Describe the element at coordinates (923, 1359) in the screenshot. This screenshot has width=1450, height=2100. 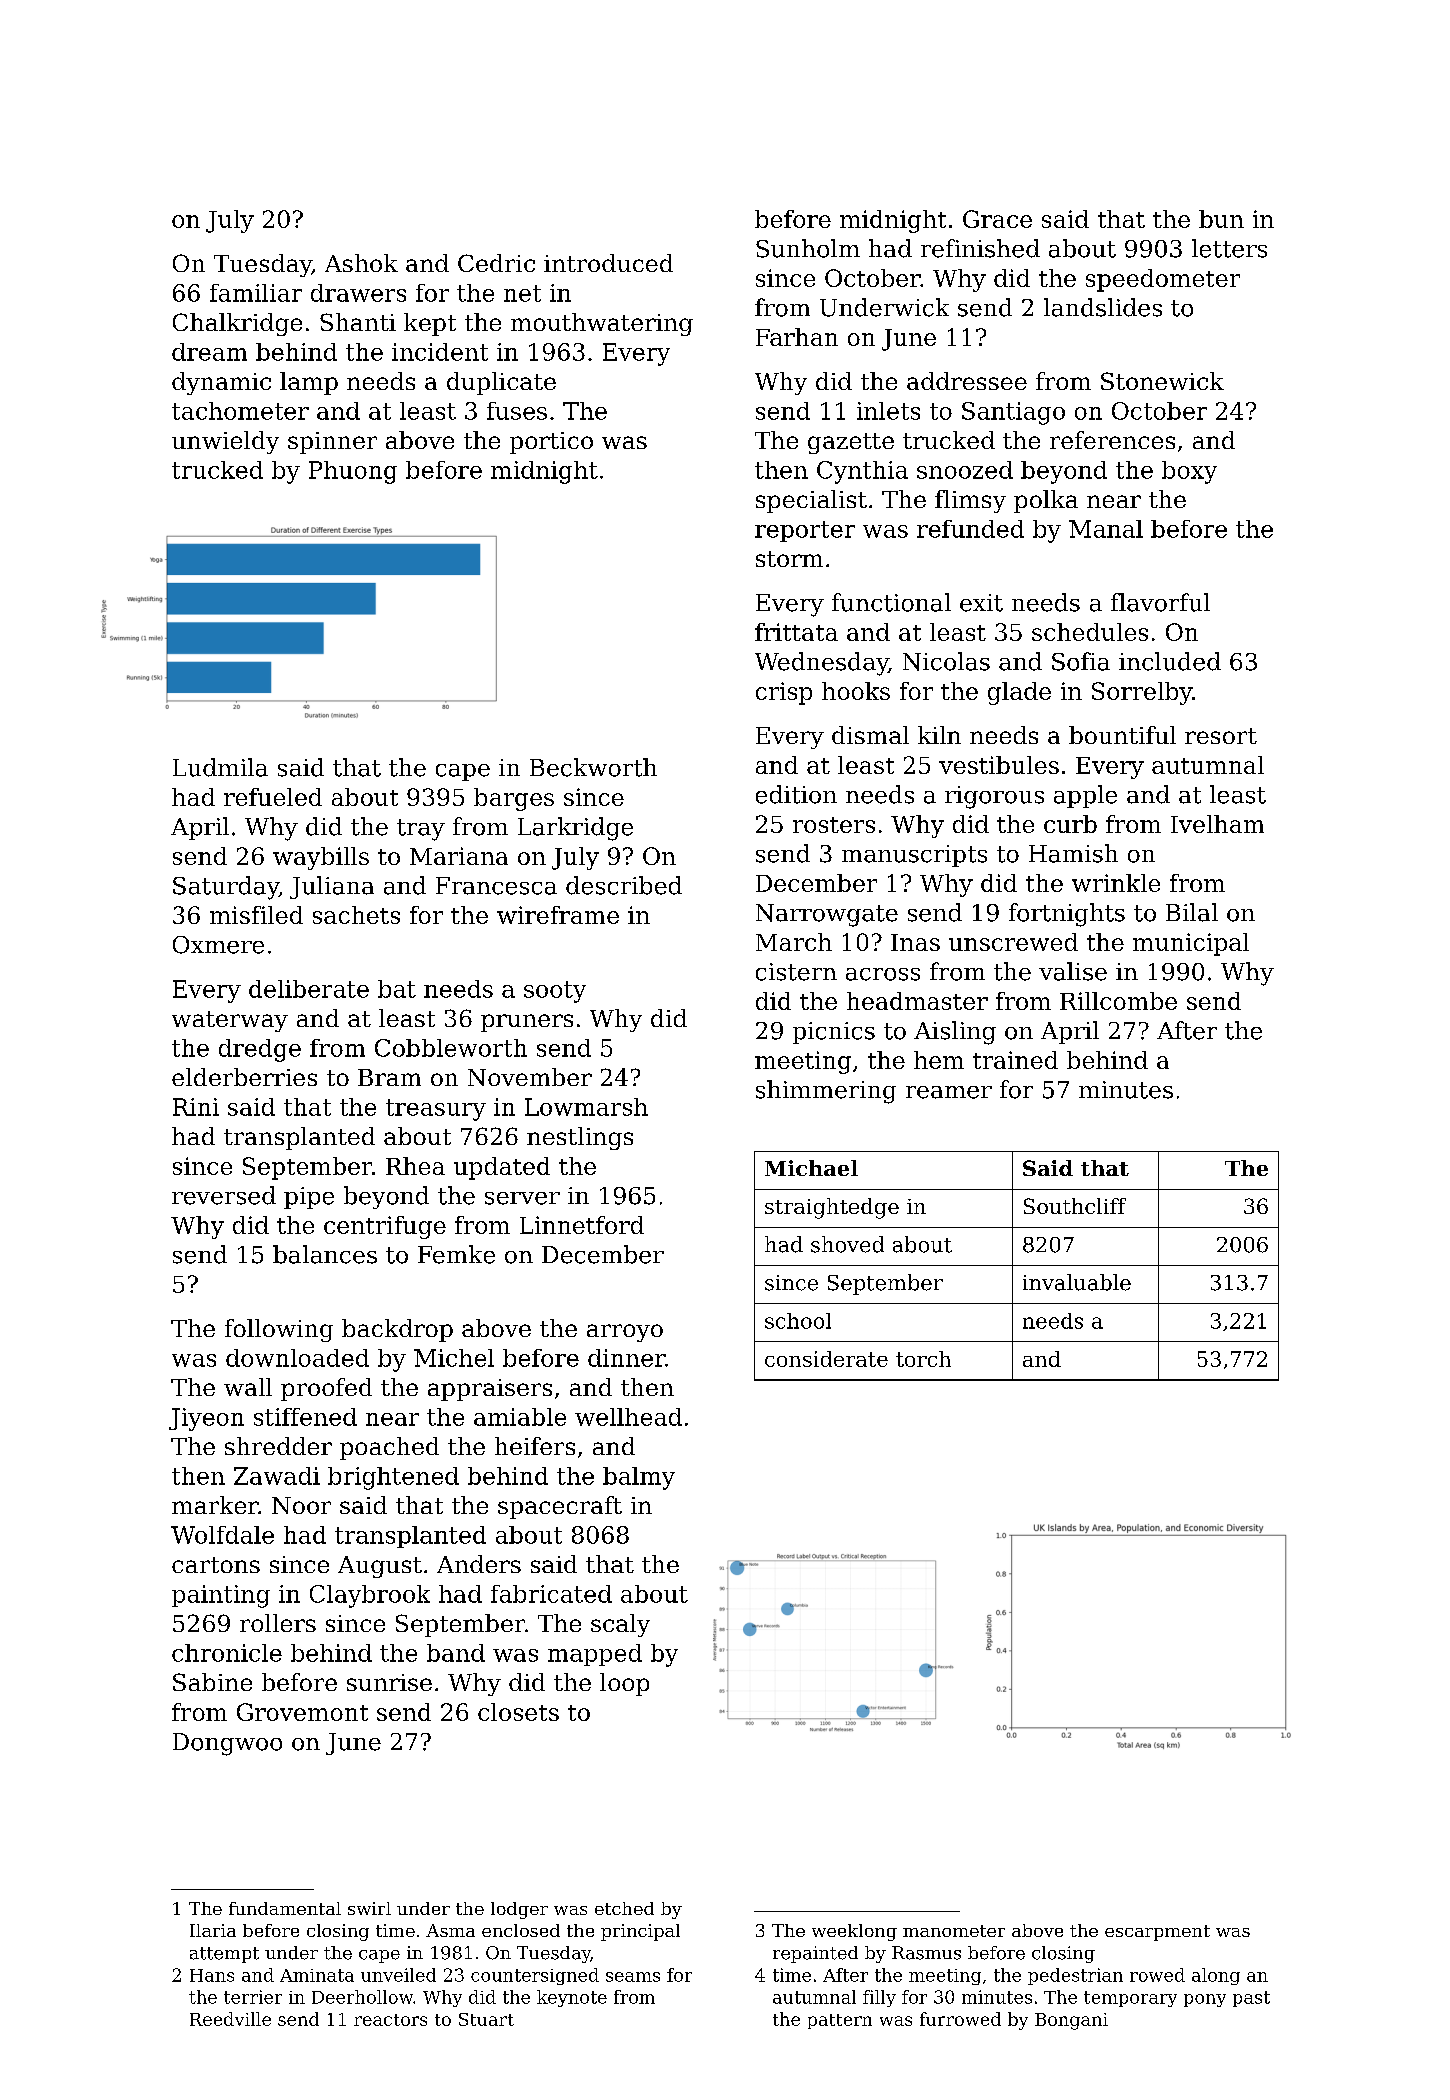
I see `torch` at that location.
